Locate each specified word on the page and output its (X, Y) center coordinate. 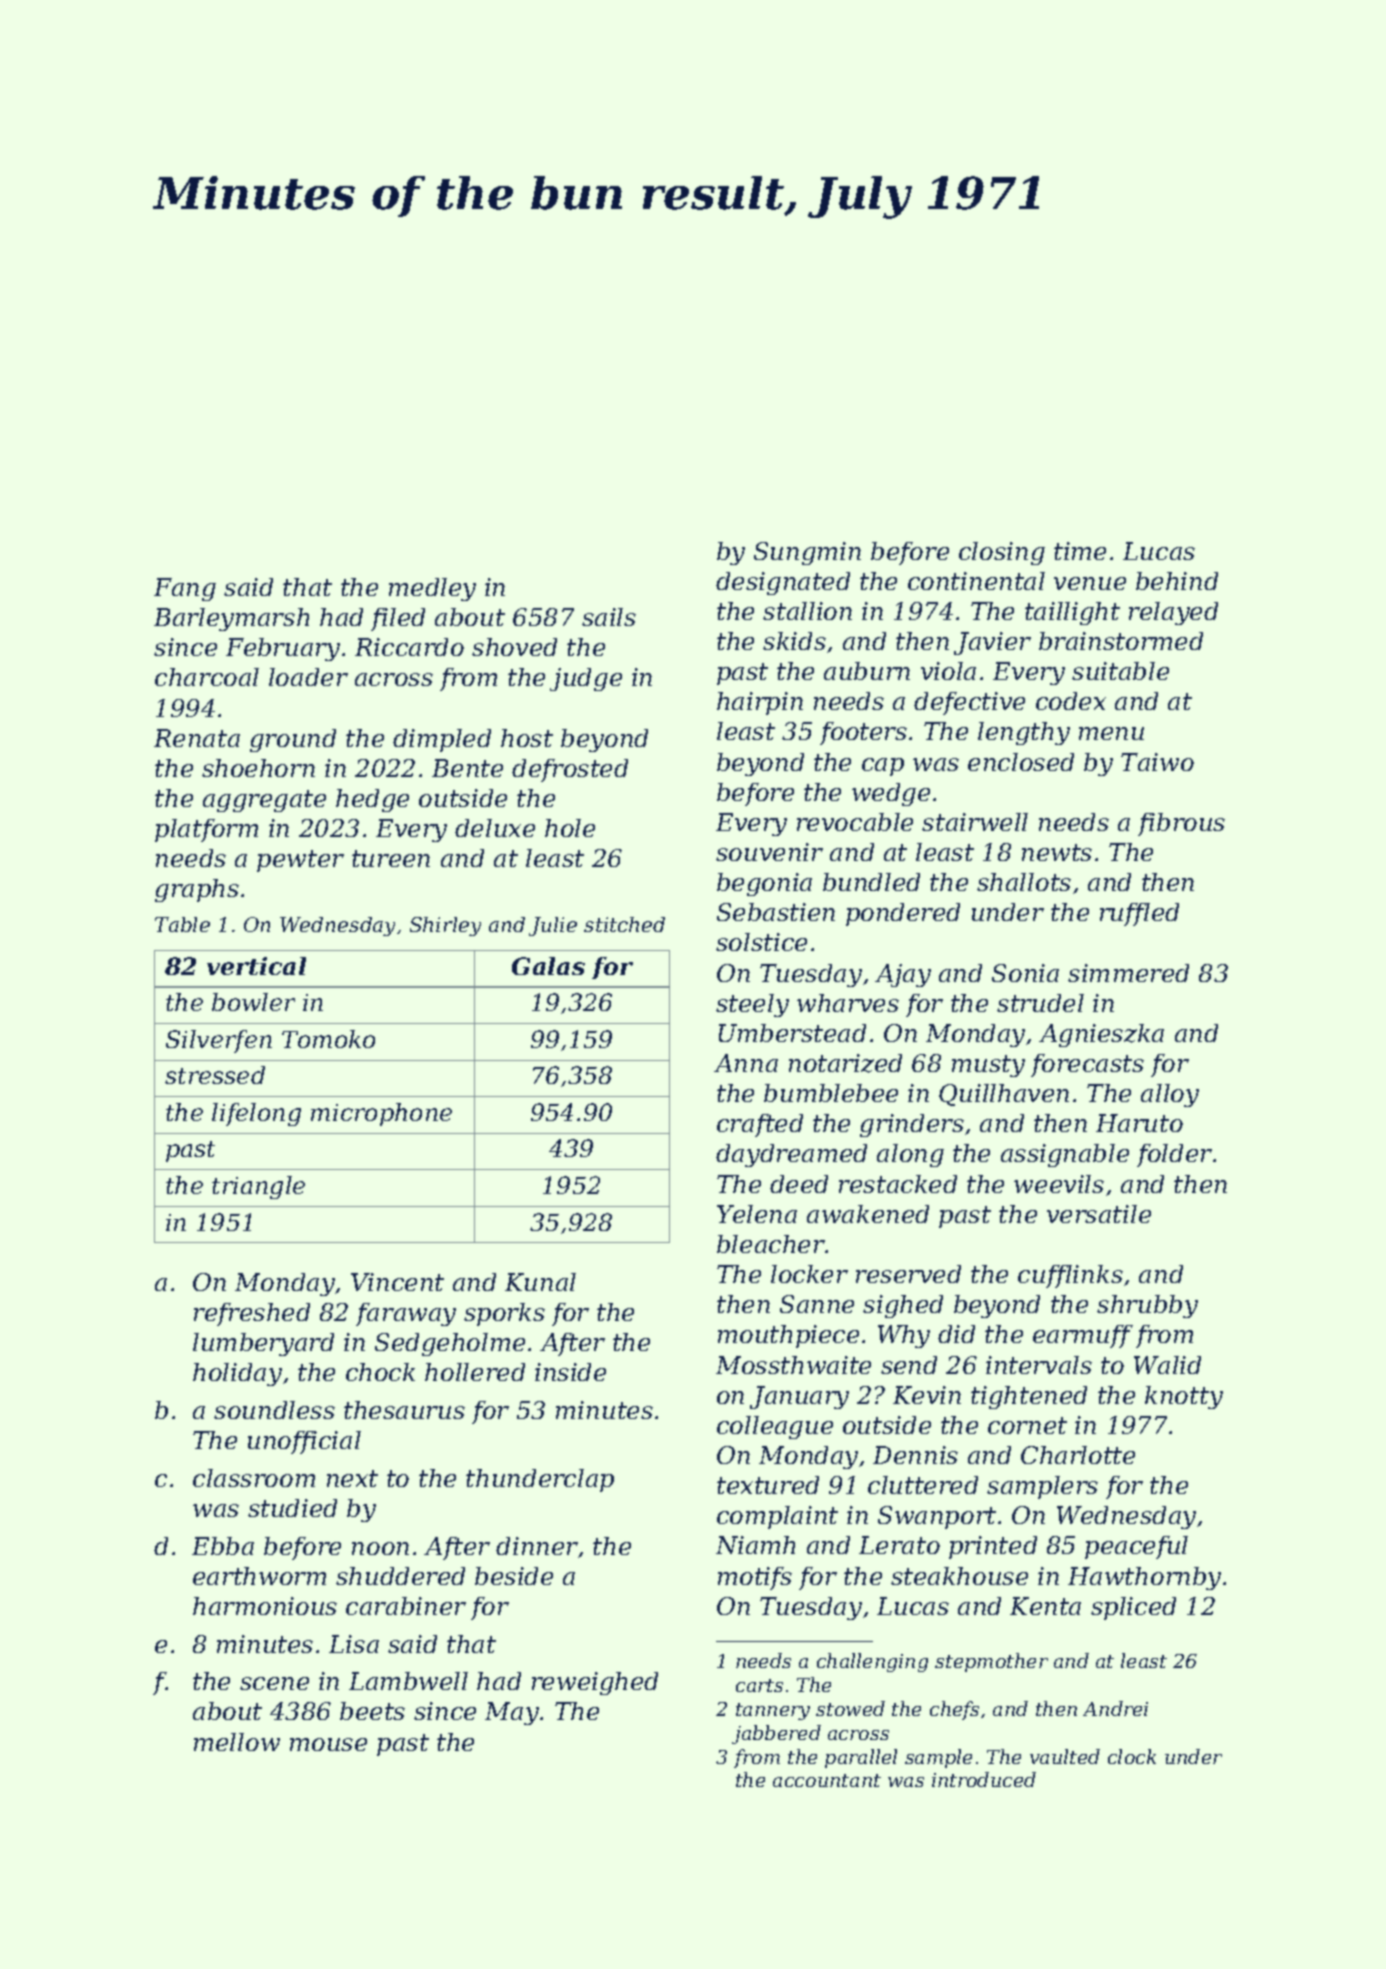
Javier (992, 643)
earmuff (1083, 1336)
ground (293, 740)
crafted (760, 1125)
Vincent (397, 1282)
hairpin (760, 703)
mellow (237, 1742)
